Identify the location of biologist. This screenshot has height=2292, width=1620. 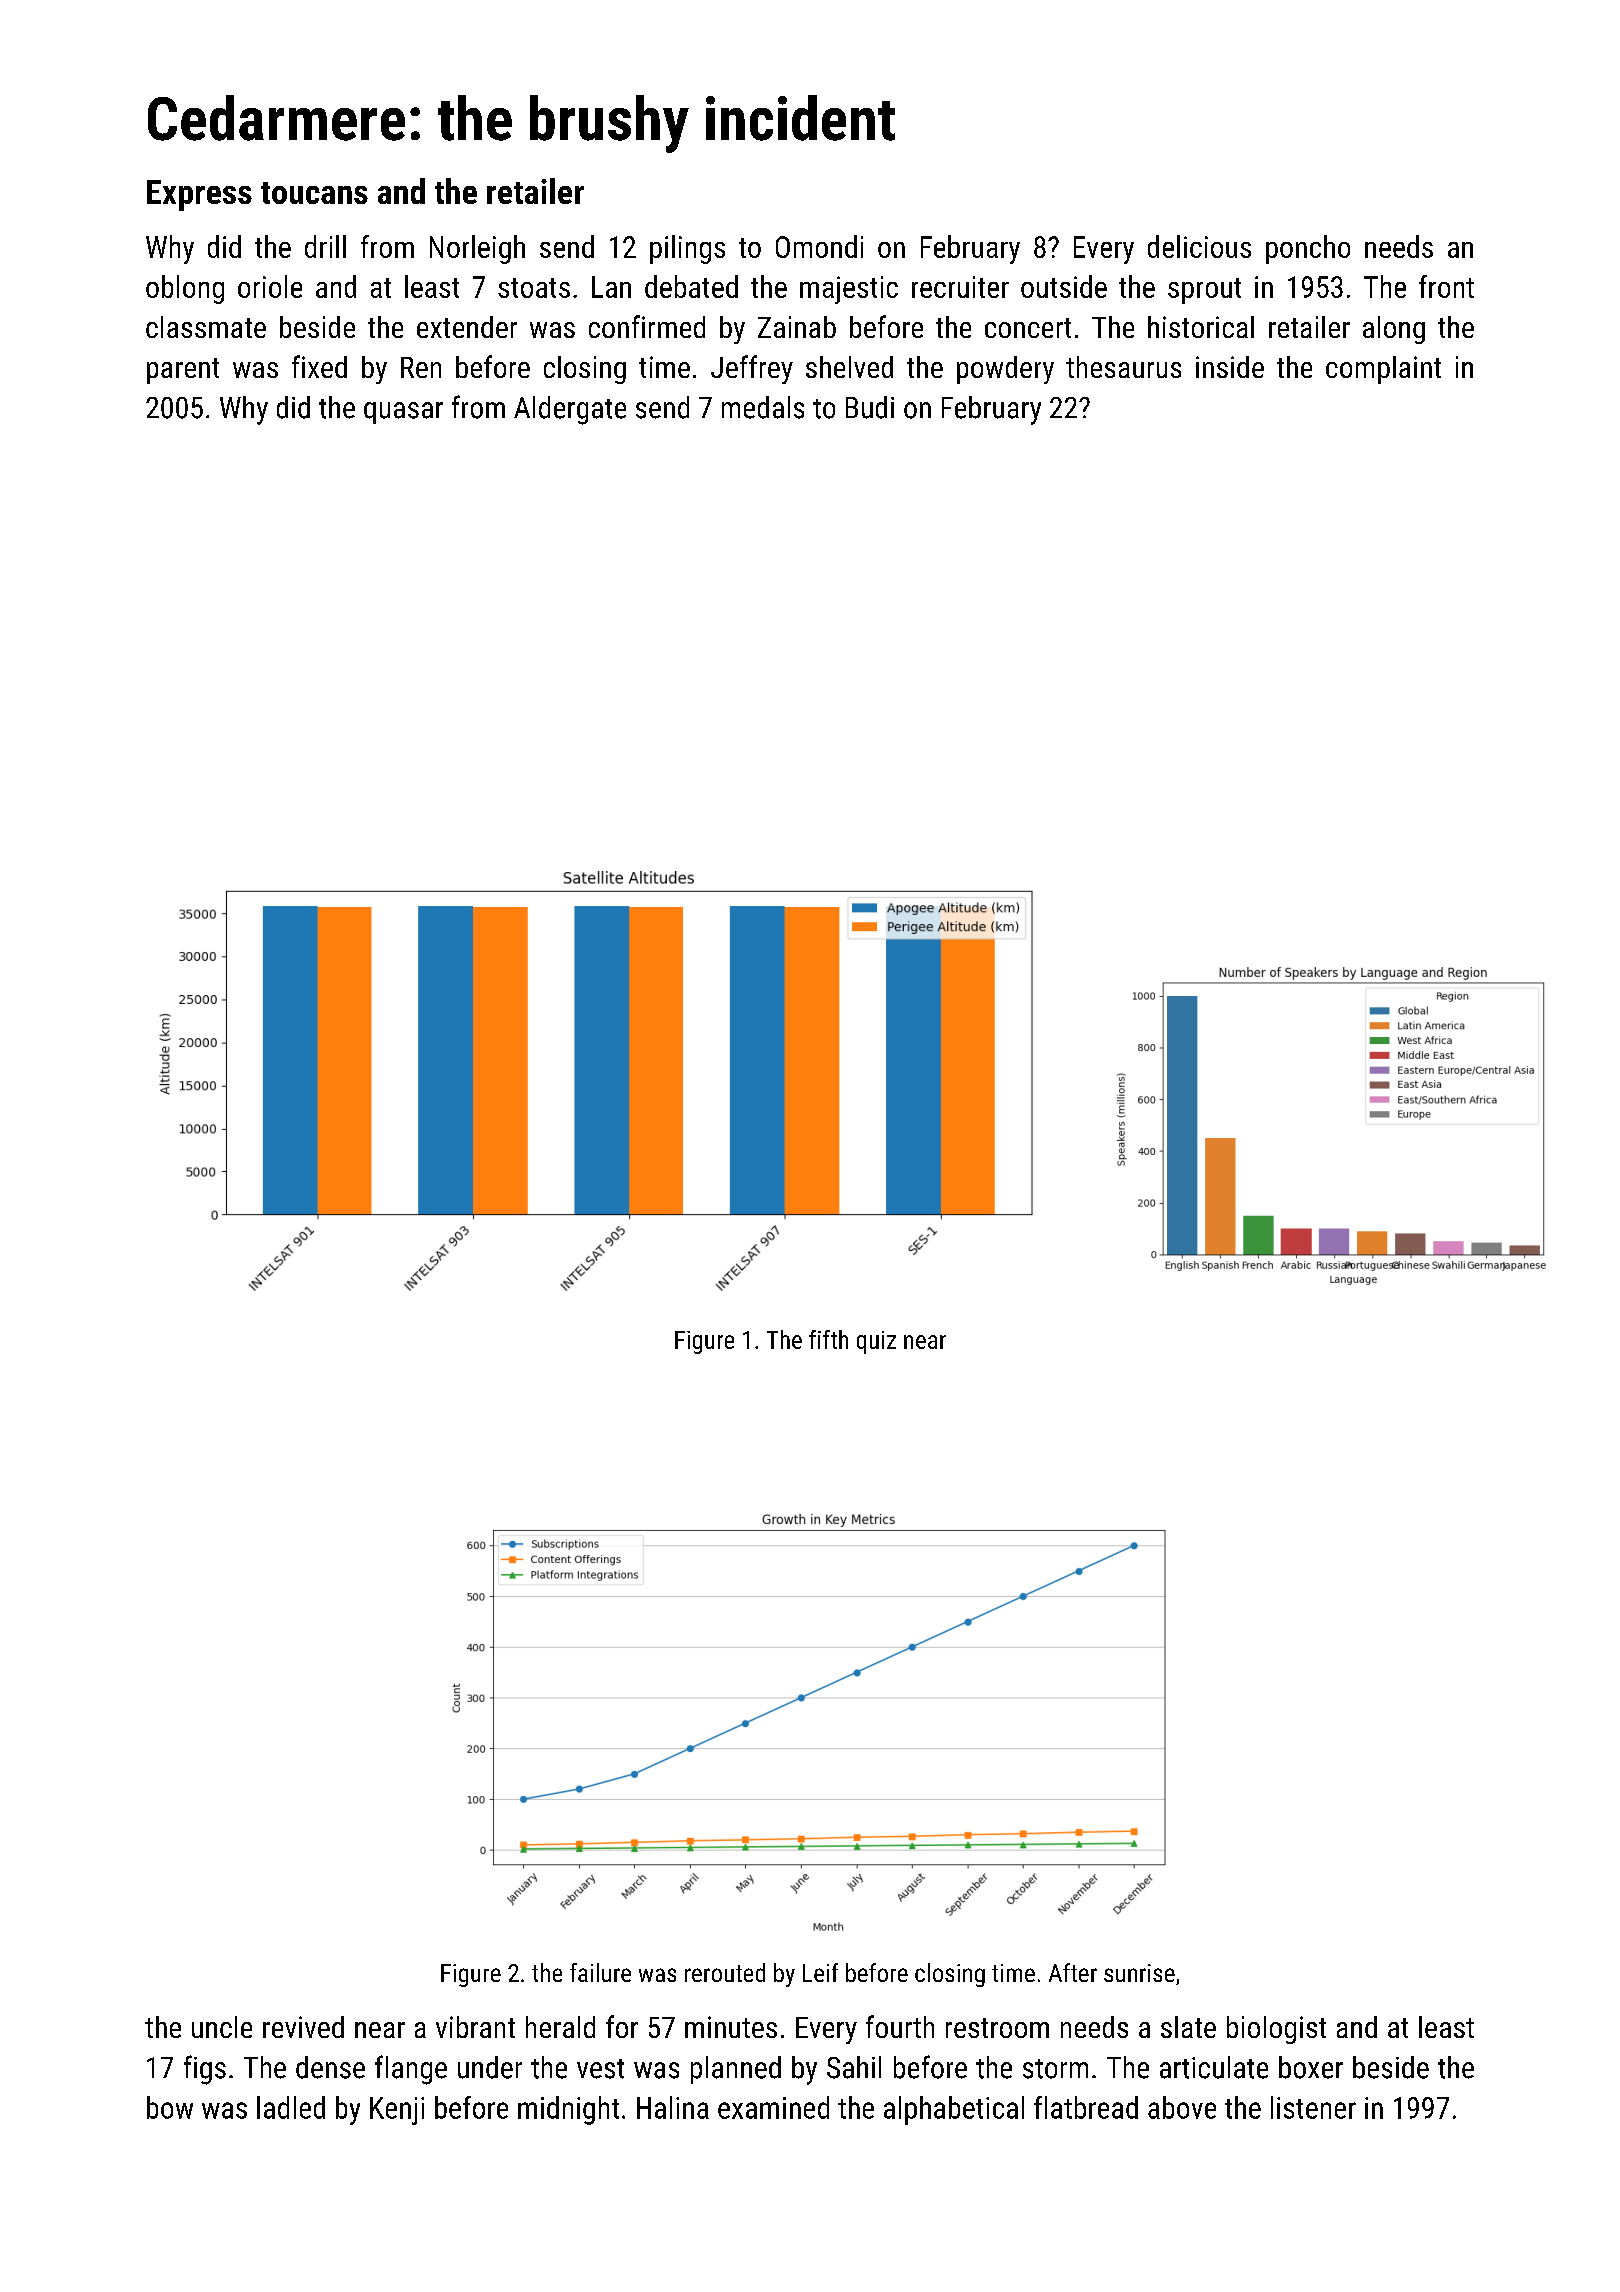
(1276, 2030).
